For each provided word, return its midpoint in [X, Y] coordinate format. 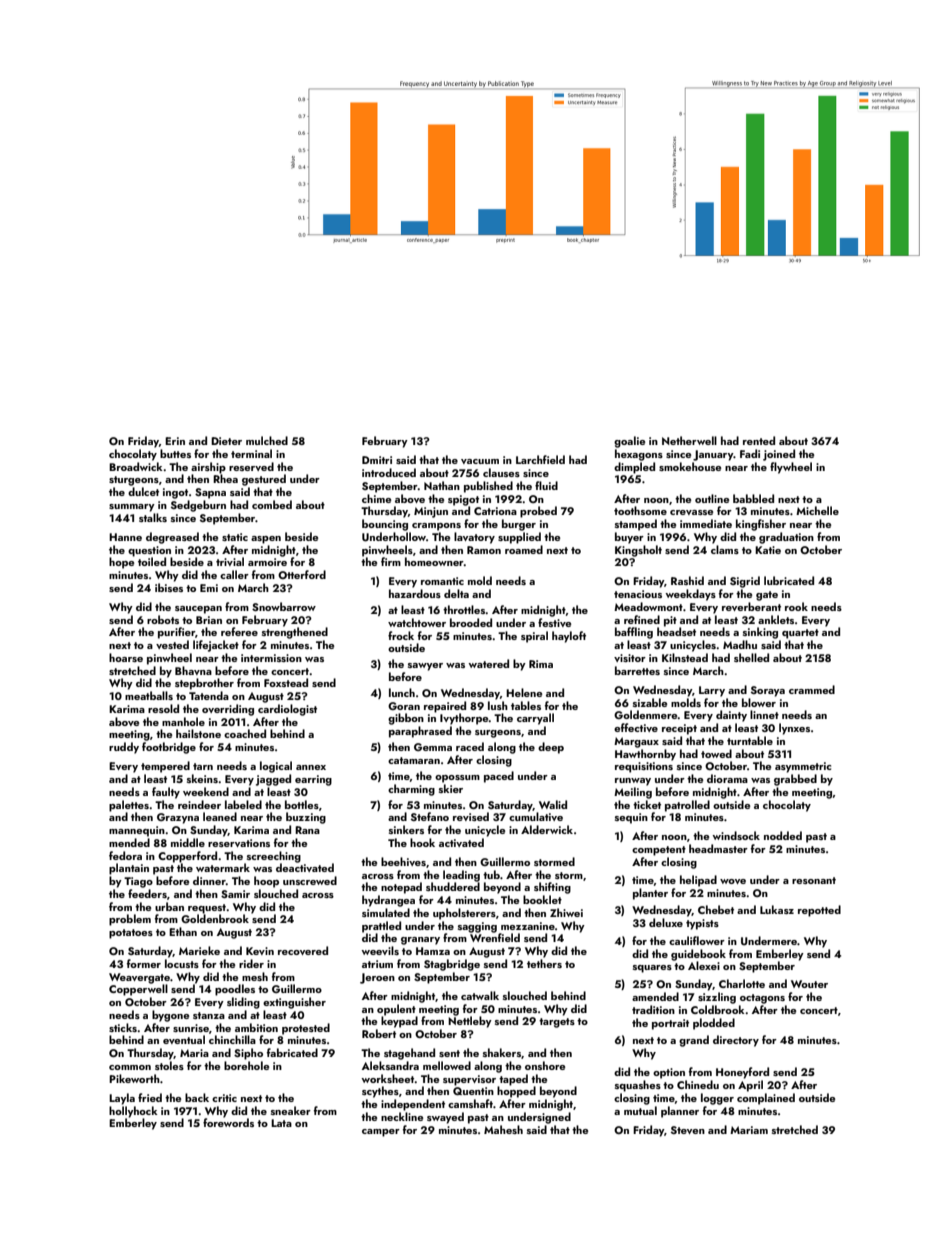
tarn [203, 766]
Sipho [248, 1054]
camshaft [470, 1103]
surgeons [498, 734]
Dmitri [377, 460]
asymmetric [803, 767]
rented [759, 440]
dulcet [143, 491]
